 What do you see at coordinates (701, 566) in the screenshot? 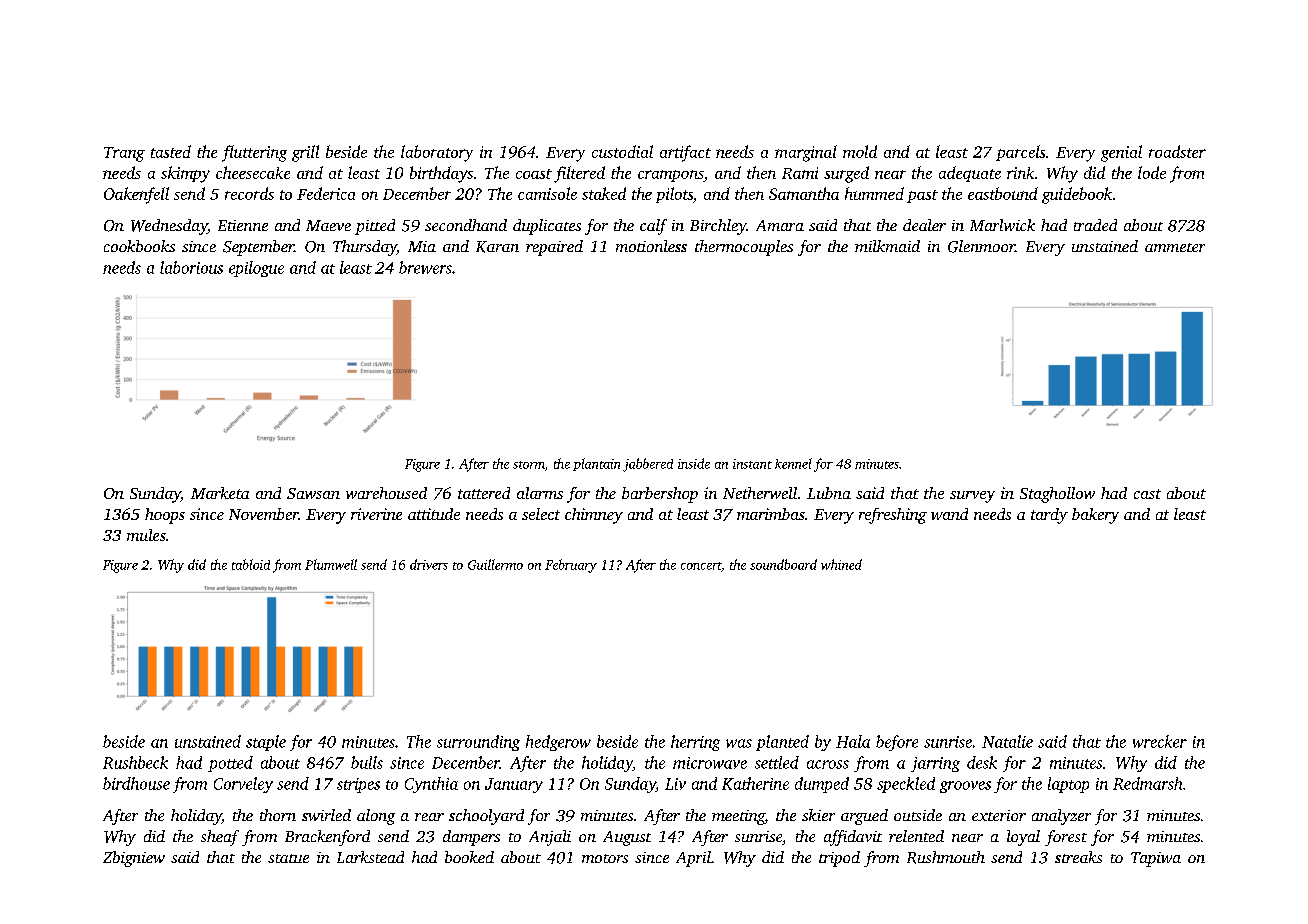
I see `concert` at bounding box center [701, 566].
